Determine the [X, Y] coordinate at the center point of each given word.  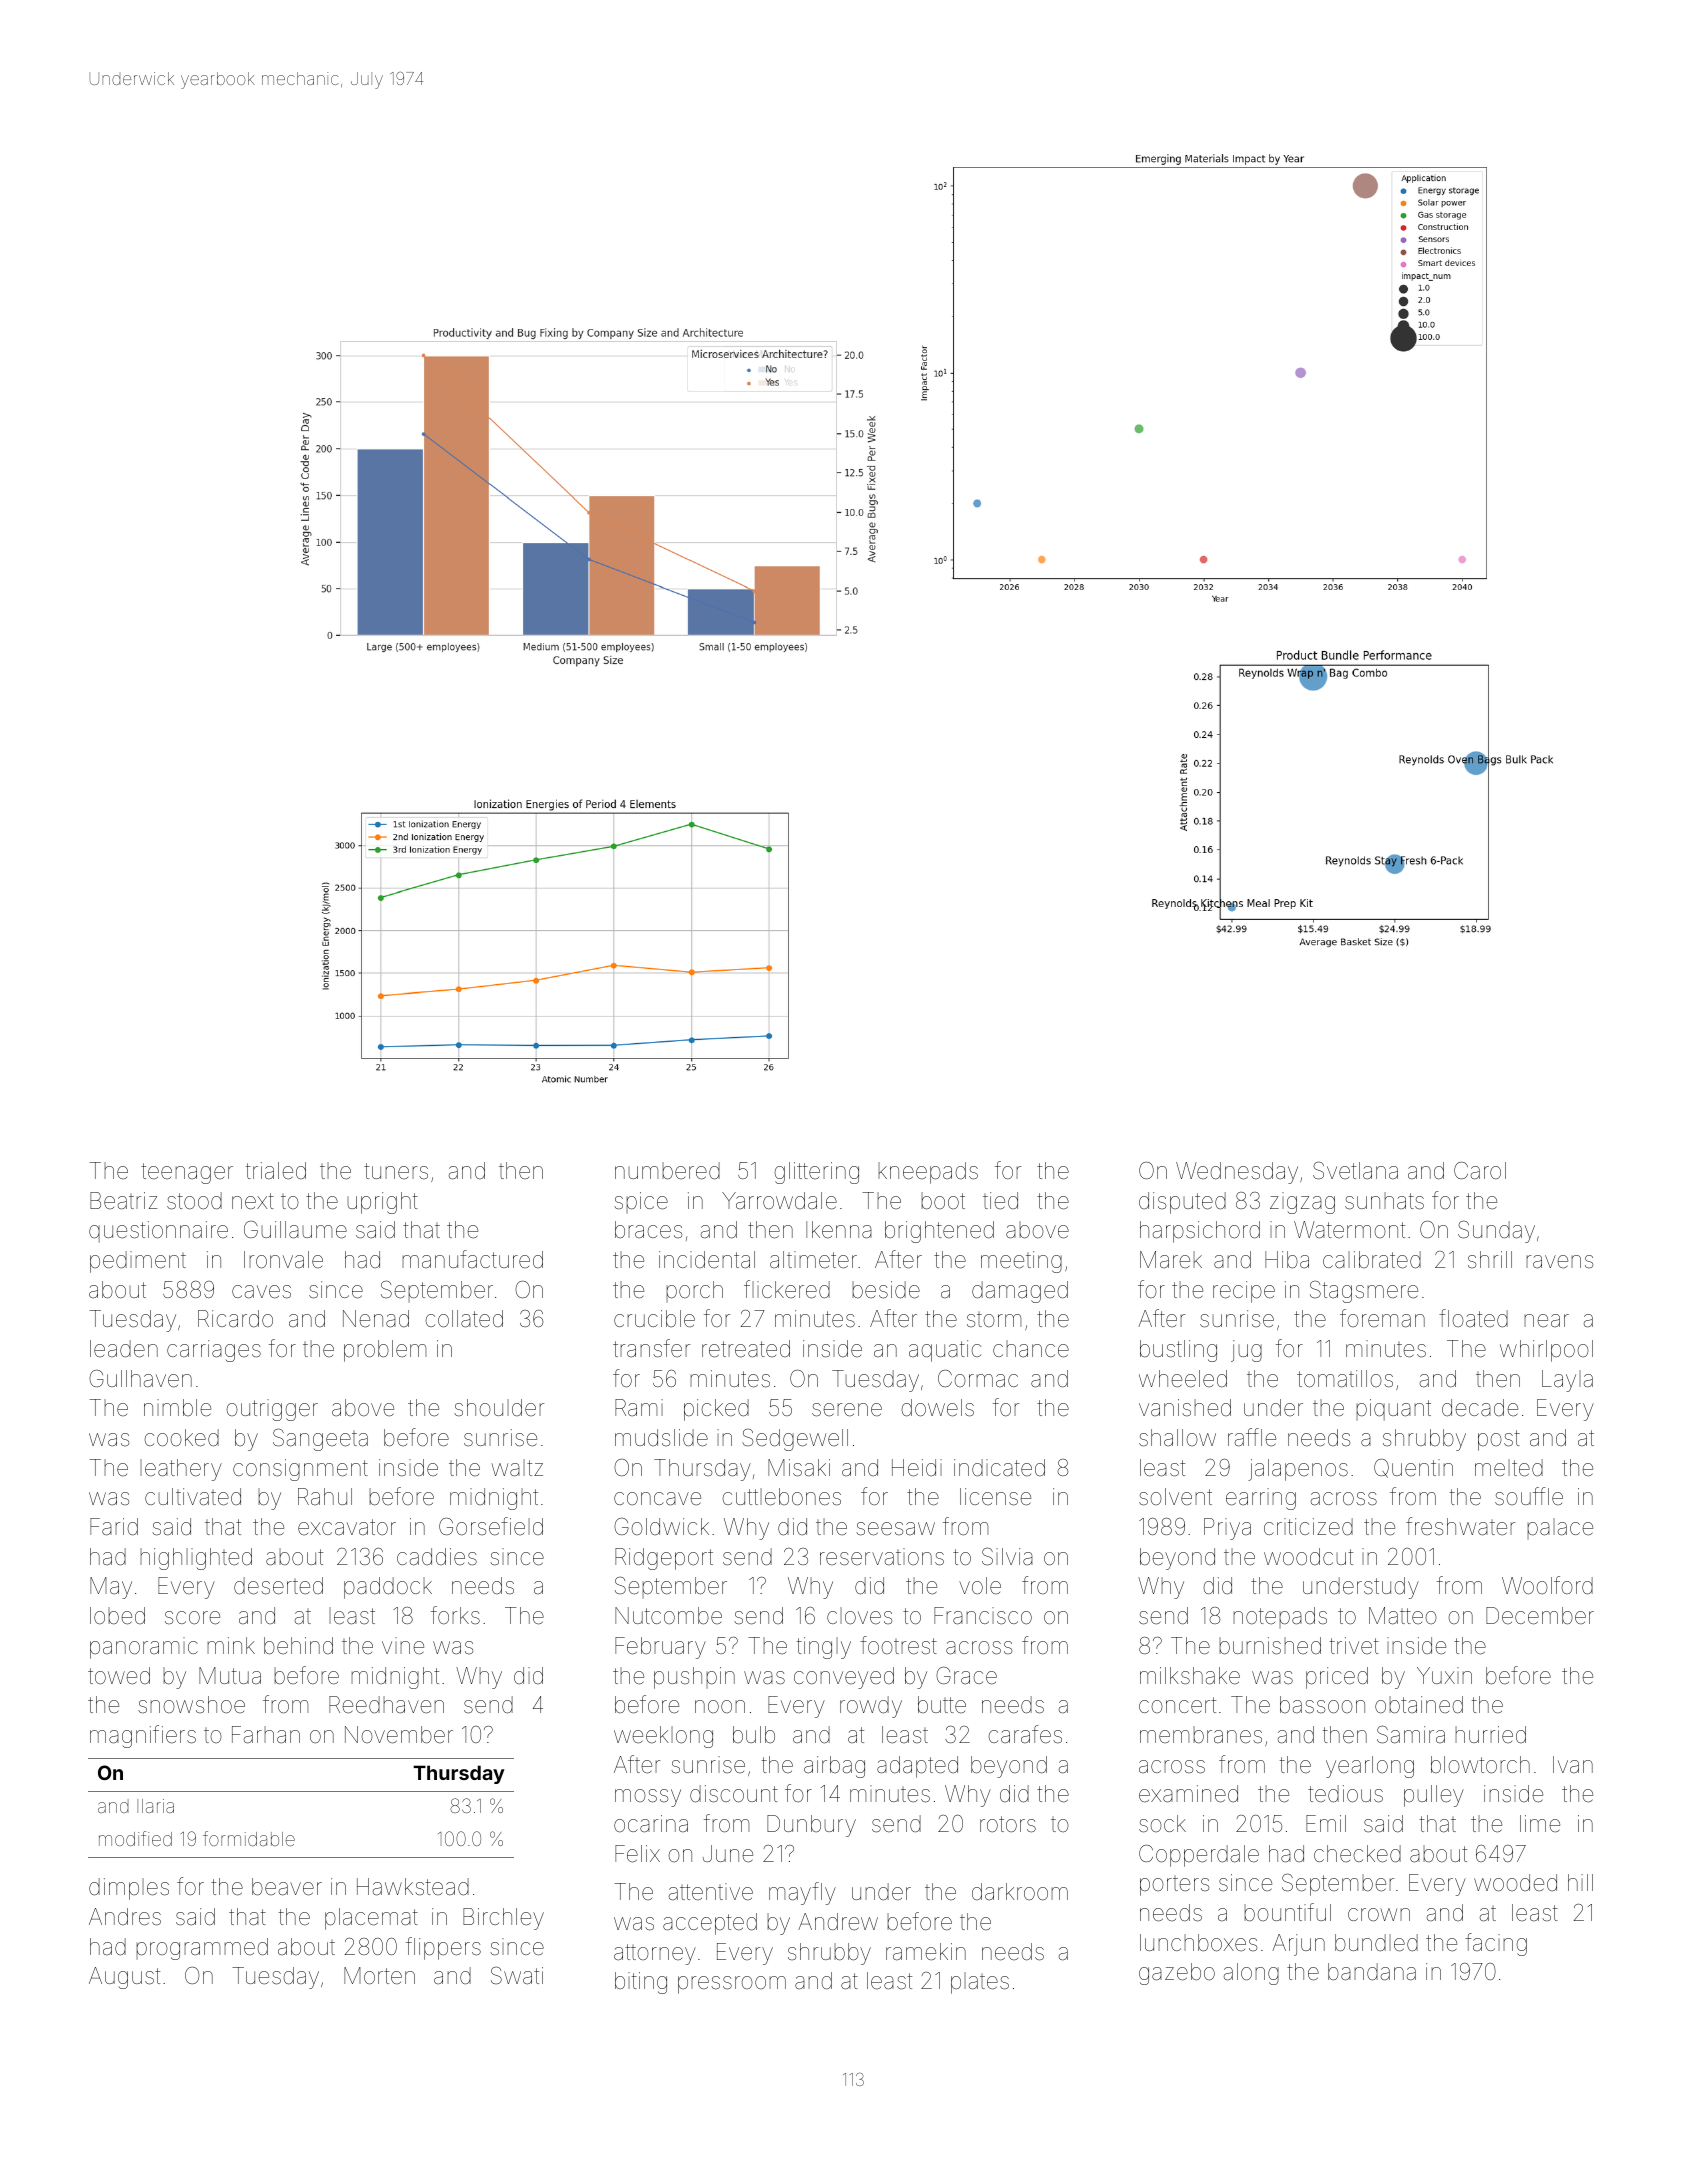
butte [942, 1704]
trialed [276, 1171]
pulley [1434, 1796]
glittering [816, 1173]
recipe [1244, 1292]
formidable [249, 1838]
